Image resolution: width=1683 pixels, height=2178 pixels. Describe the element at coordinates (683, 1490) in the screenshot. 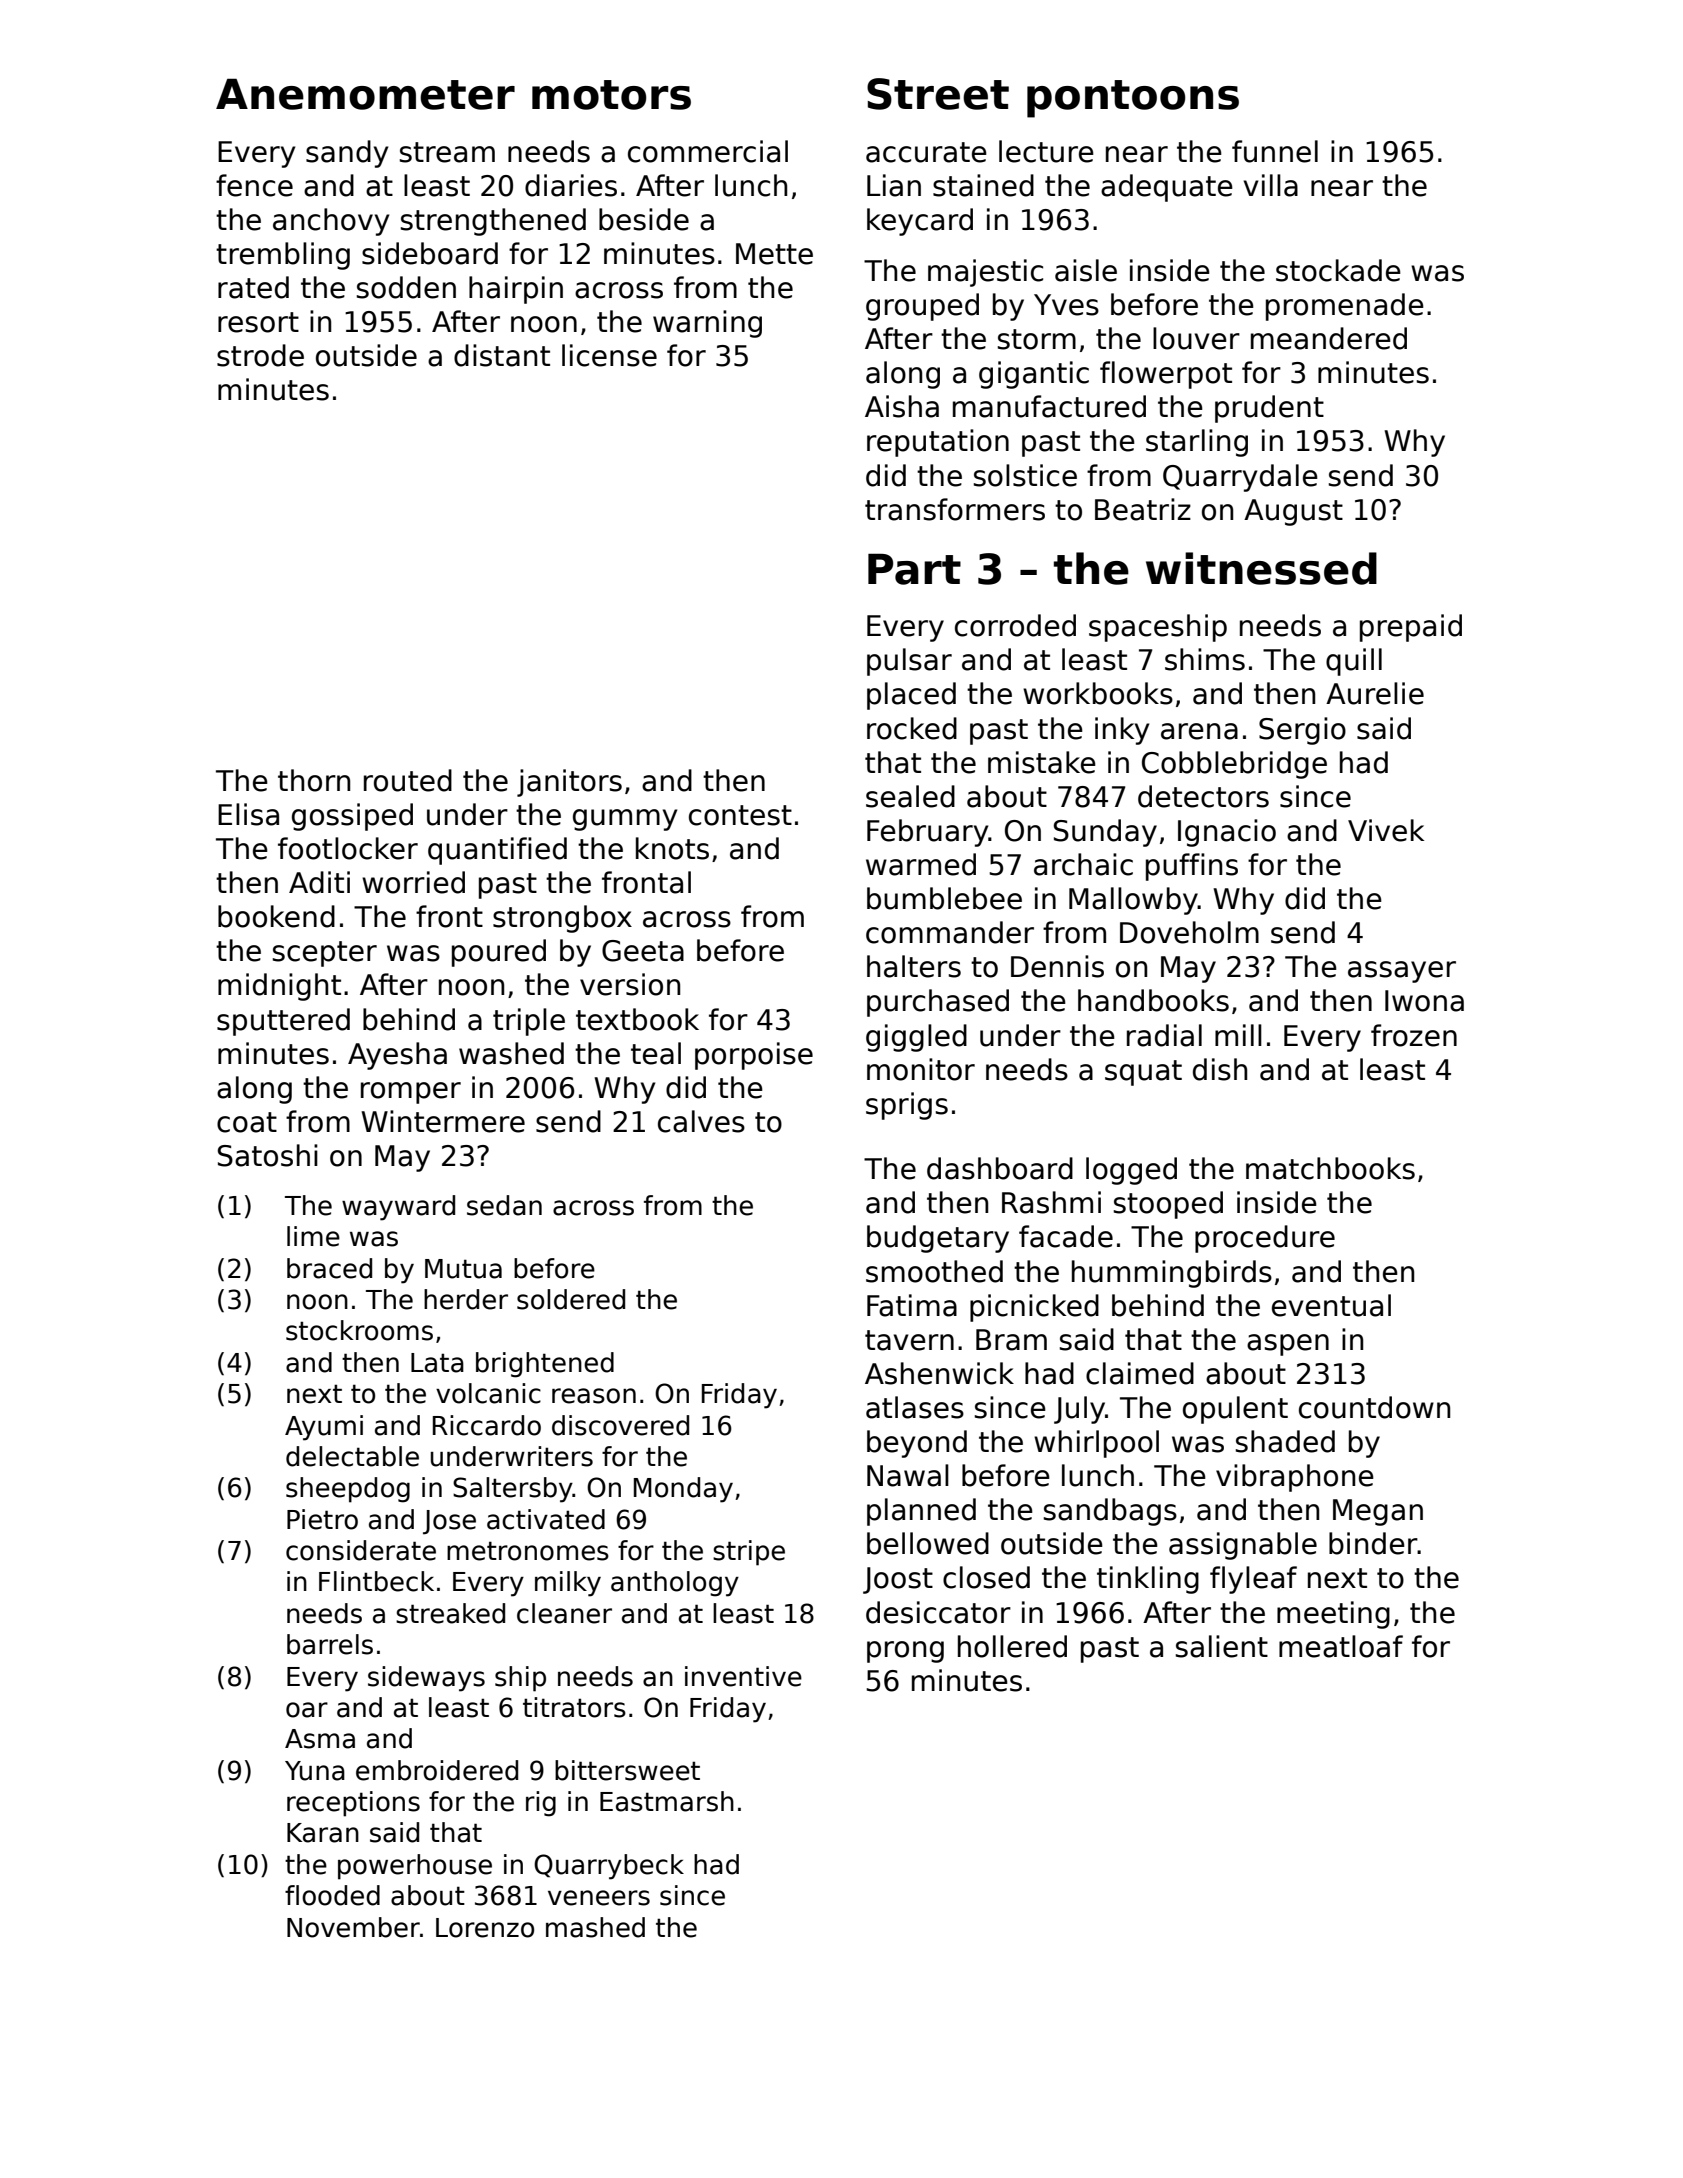

I see `Monday` at that location.
